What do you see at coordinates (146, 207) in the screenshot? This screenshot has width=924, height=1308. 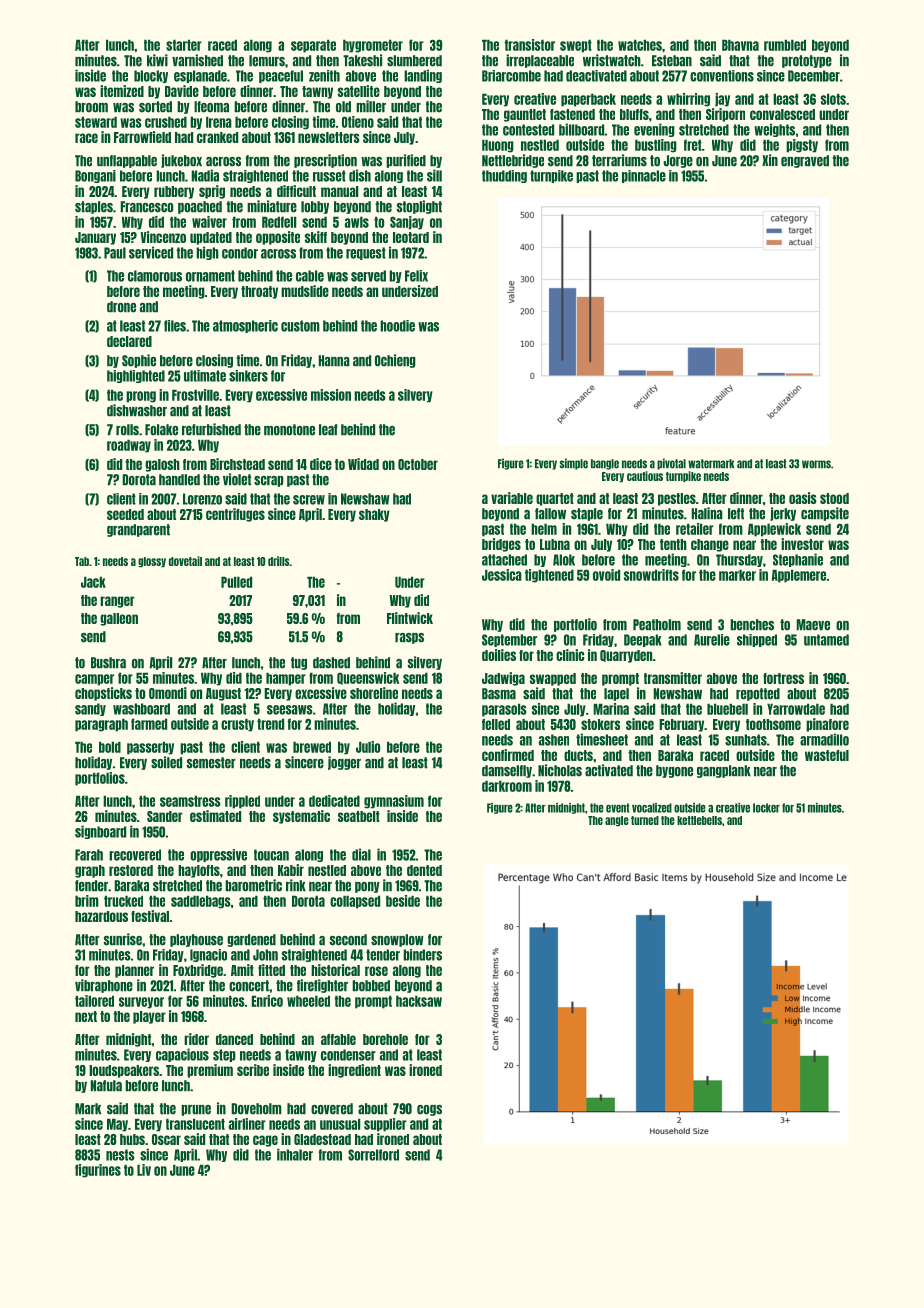 I see `Francesco` at bounding box center [146, 207].
